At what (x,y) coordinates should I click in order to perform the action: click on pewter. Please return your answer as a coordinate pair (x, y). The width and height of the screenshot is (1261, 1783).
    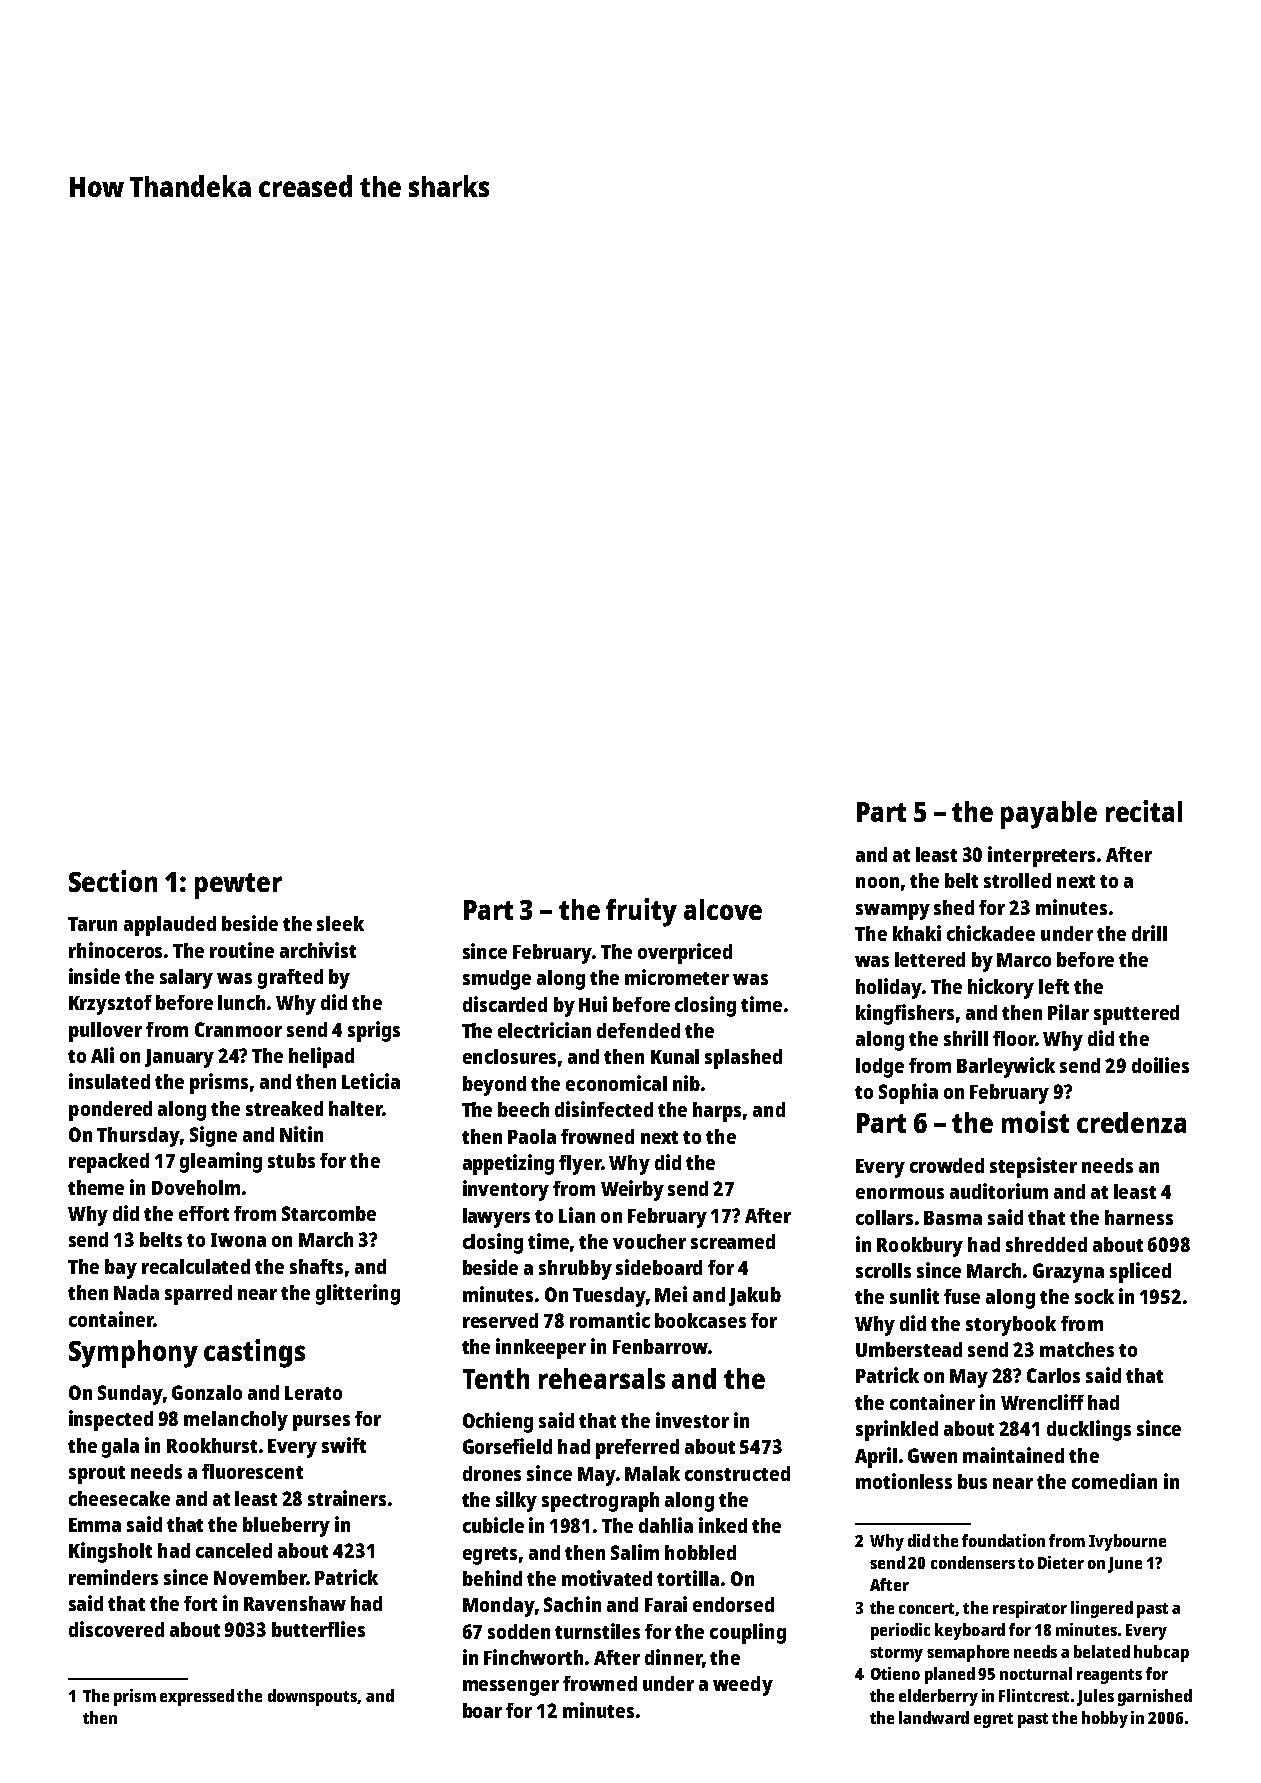
    Looking at the image, I should click on (238, 886).
